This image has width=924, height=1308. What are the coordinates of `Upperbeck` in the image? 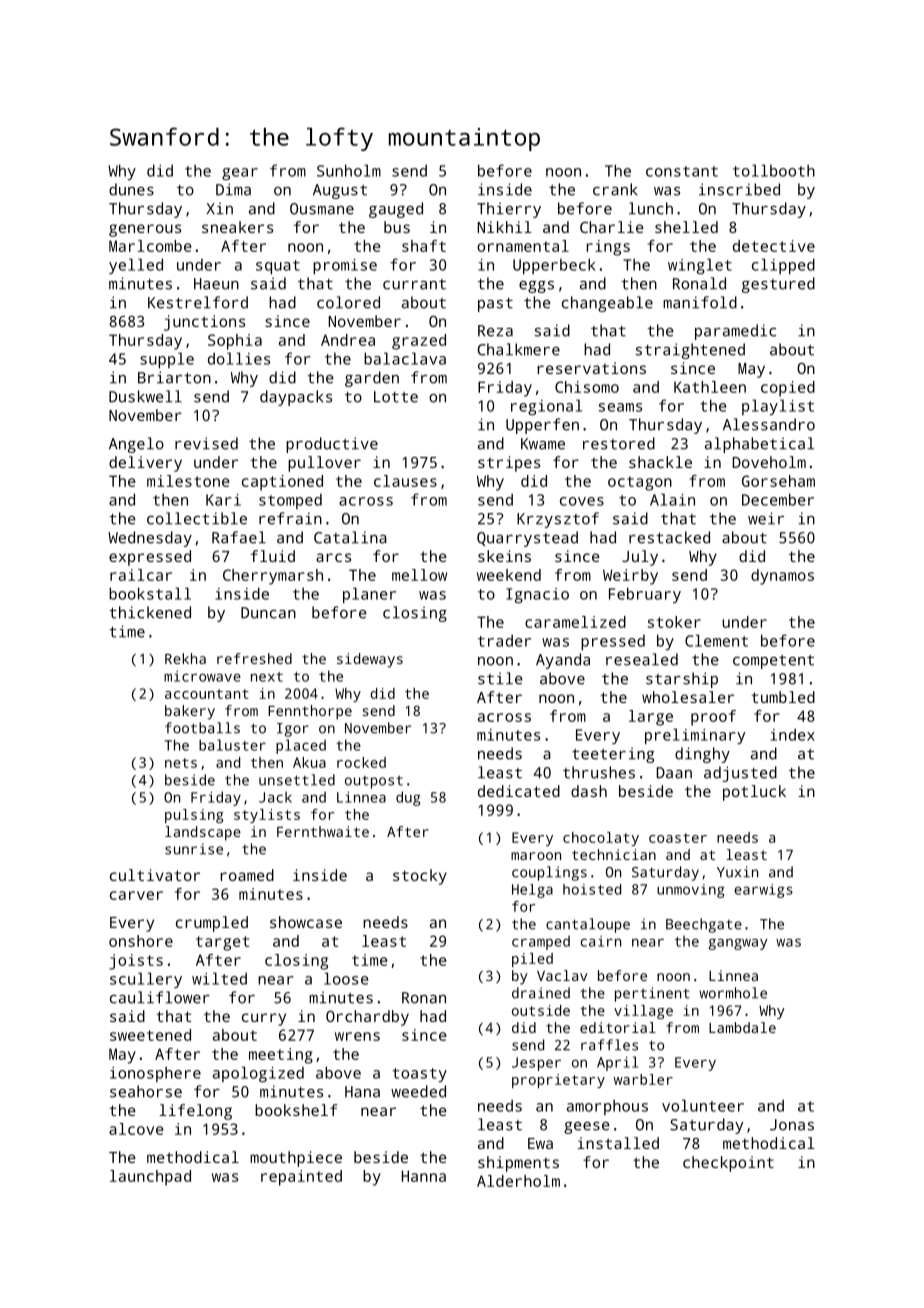 It's located at (554, 266).
